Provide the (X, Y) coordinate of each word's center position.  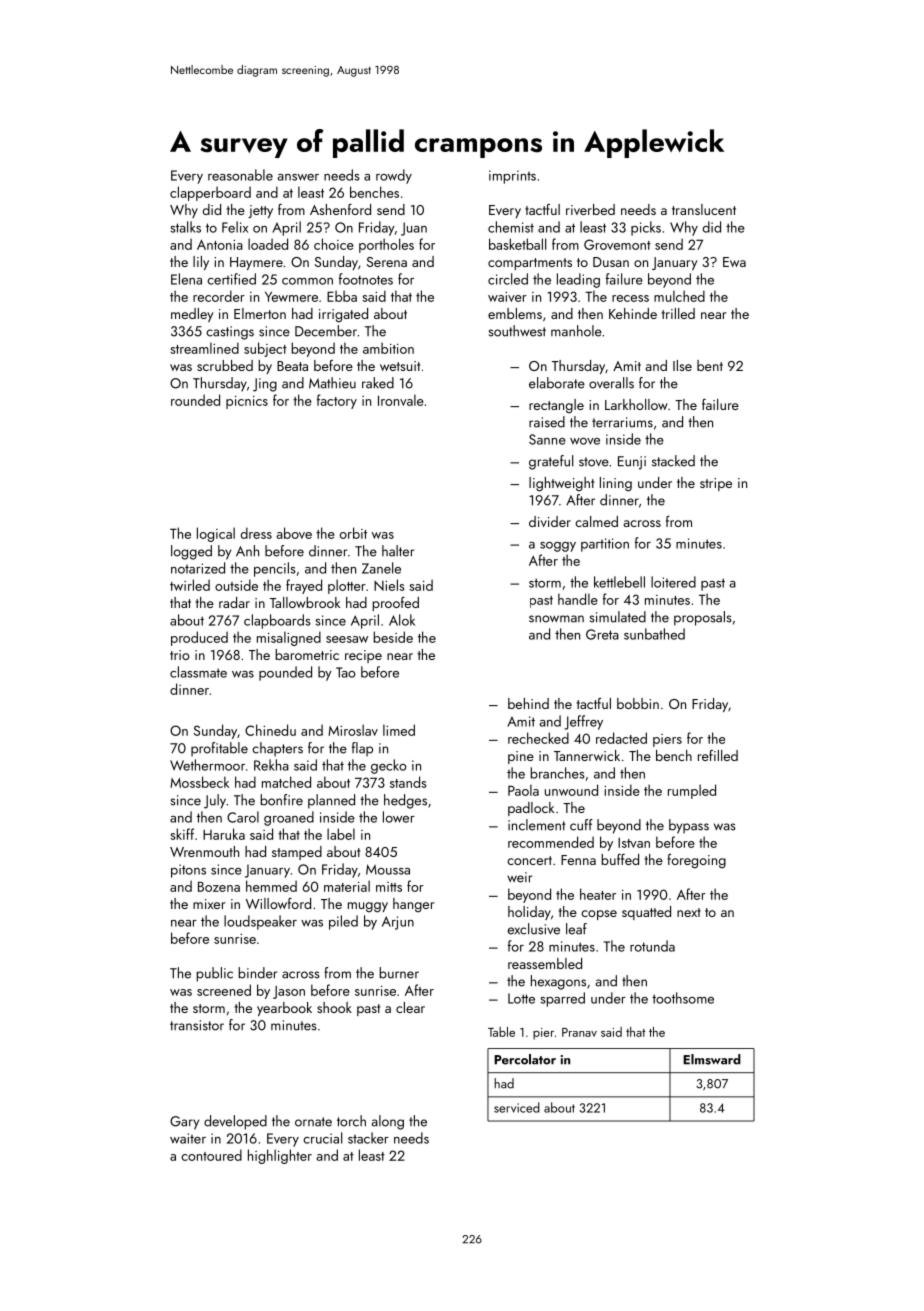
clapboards (277, 621)
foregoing (697, 861)
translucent (704, 209)
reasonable (240, 175)
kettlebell (619, 582)
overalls (611, 383)
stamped (297, 853)
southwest (517, 331)
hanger (413, 905)
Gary (184, 1123)
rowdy (394, 176)
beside (393, 637)
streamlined (204, 348)
